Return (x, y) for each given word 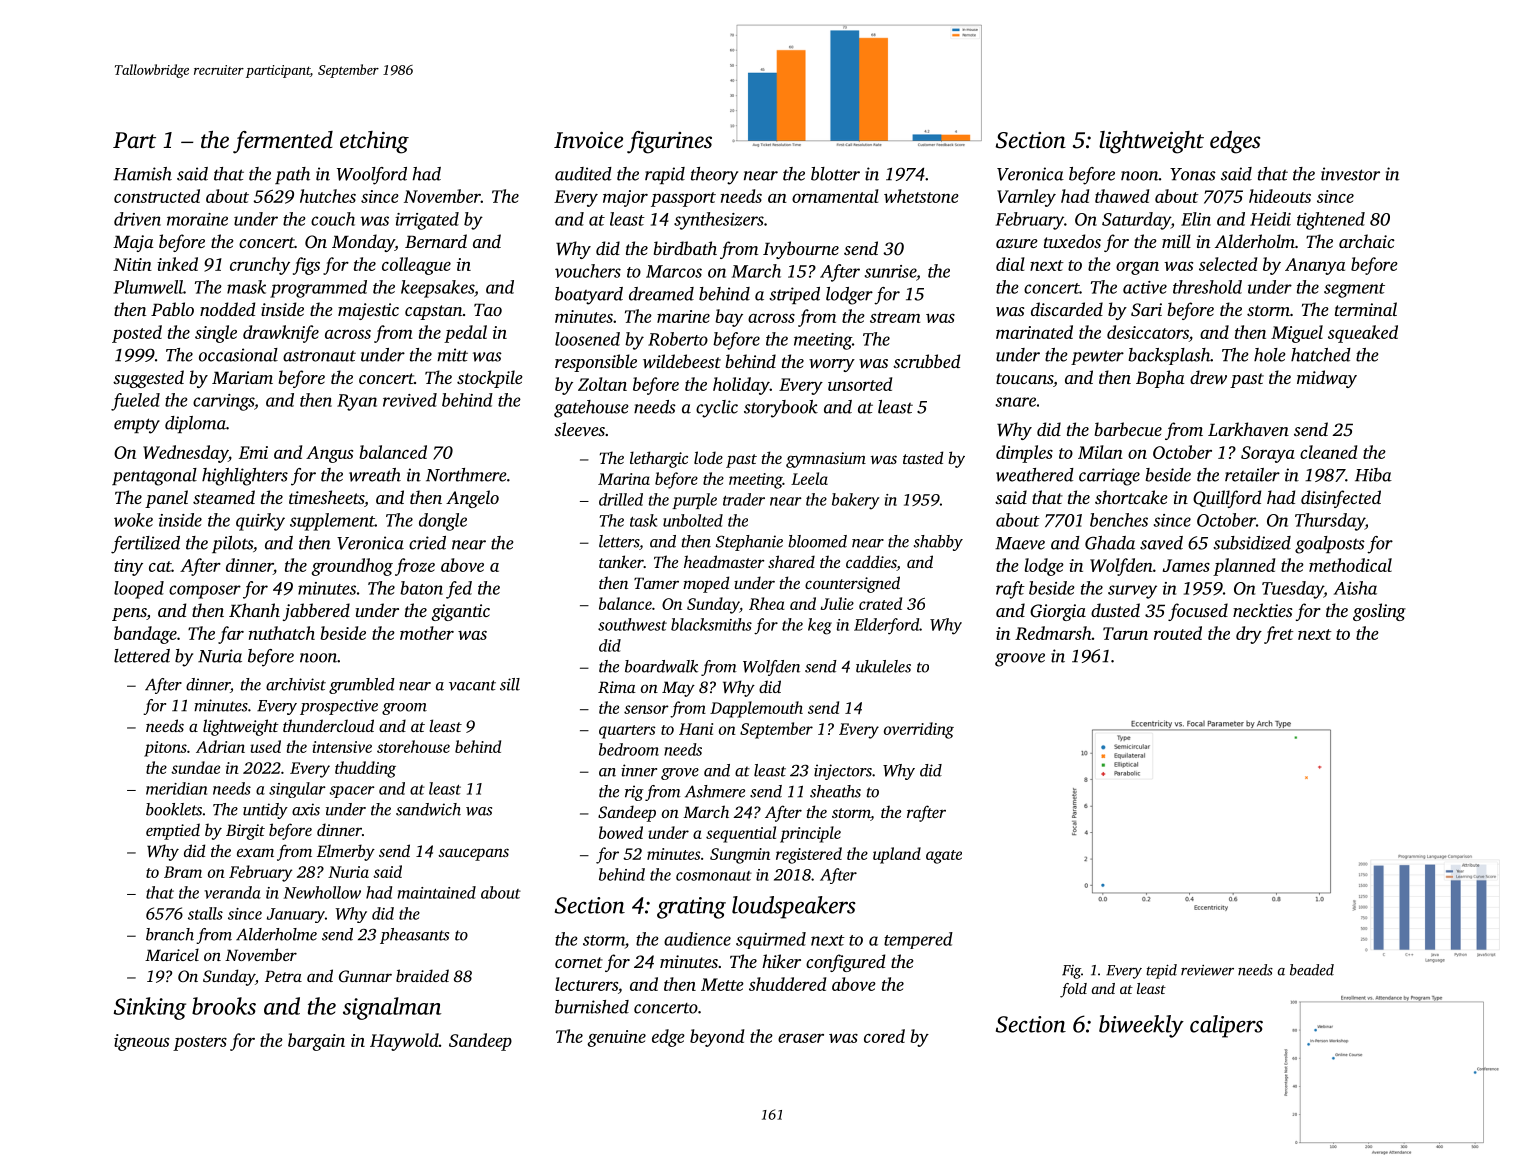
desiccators (1148, 332)
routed (1178, 633)
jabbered (316, 612)
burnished (592, 1007)
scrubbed (926, 361)
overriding (919, 730)
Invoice (588, 140)
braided (422, 975)
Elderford (887, 626)
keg (820, 626)
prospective (339, 707)
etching (374, 142)
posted (137, 334)
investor (1350, 174)
